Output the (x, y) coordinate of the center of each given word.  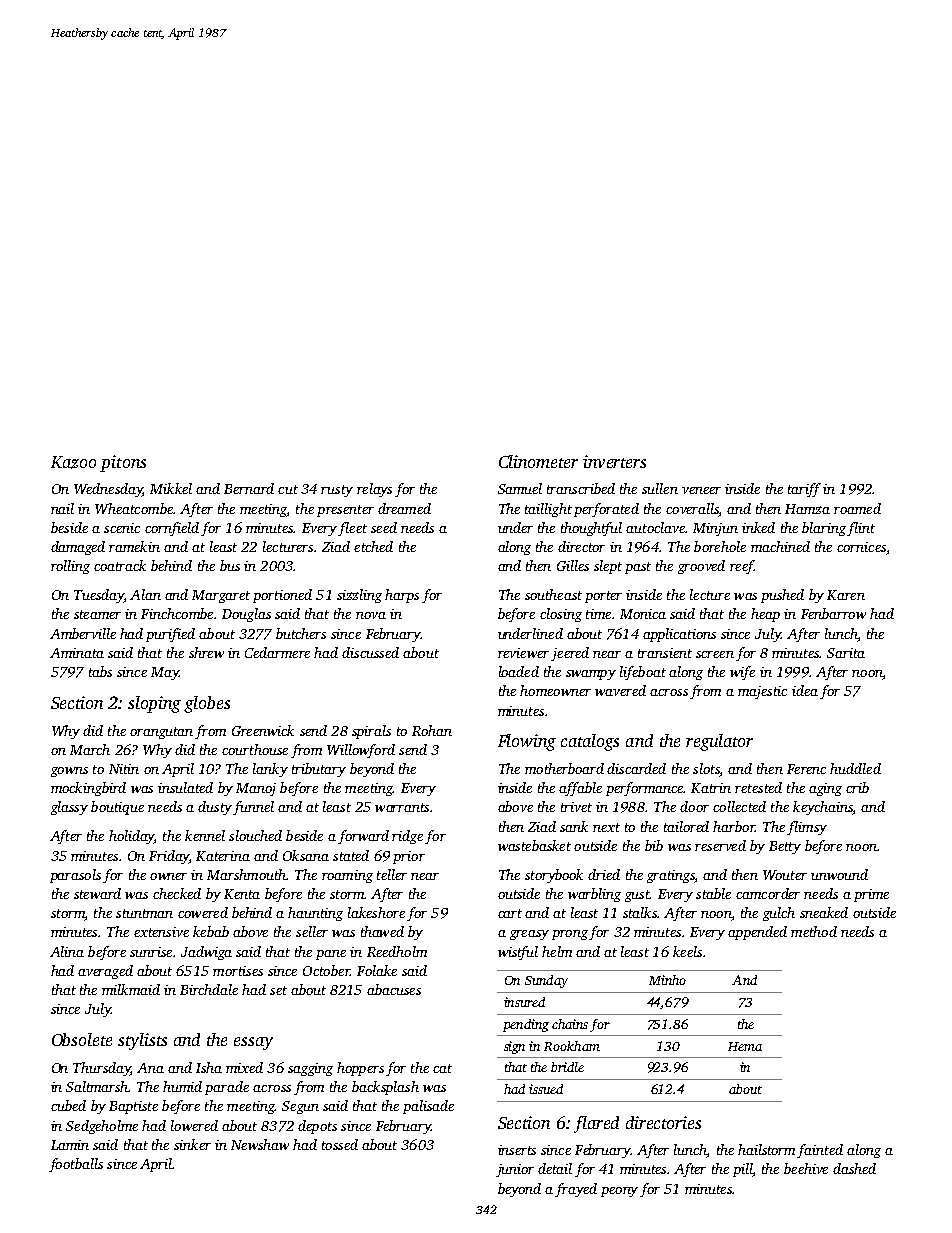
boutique (117, 808)
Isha (209, 1067)
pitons (123, 463)
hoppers (360, 1069)
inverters (614, 461)
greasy (529, 935)
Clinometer (538, 461)
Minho (667, 980)
